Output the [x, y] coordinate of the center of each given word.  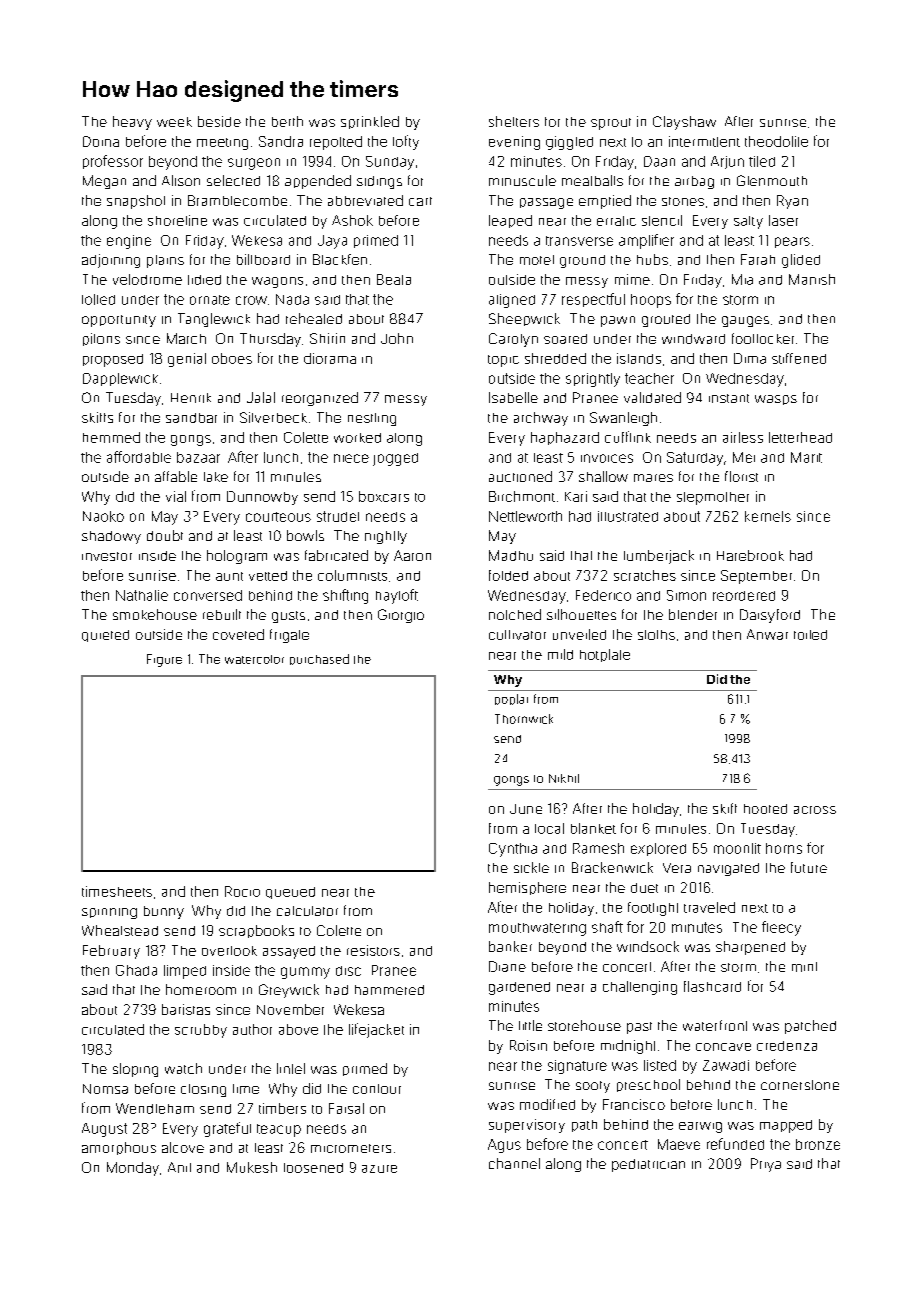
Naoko [103, 516]
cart [420, 201]
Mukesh [252, 1167]
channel [514, 1163]
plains [165, 261]
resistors [373, 950]
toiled [810, 635]
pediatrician [648, 1165]
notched [515, 614]
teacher [649, 378]
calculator [307, 911]
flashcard [712, 986]
